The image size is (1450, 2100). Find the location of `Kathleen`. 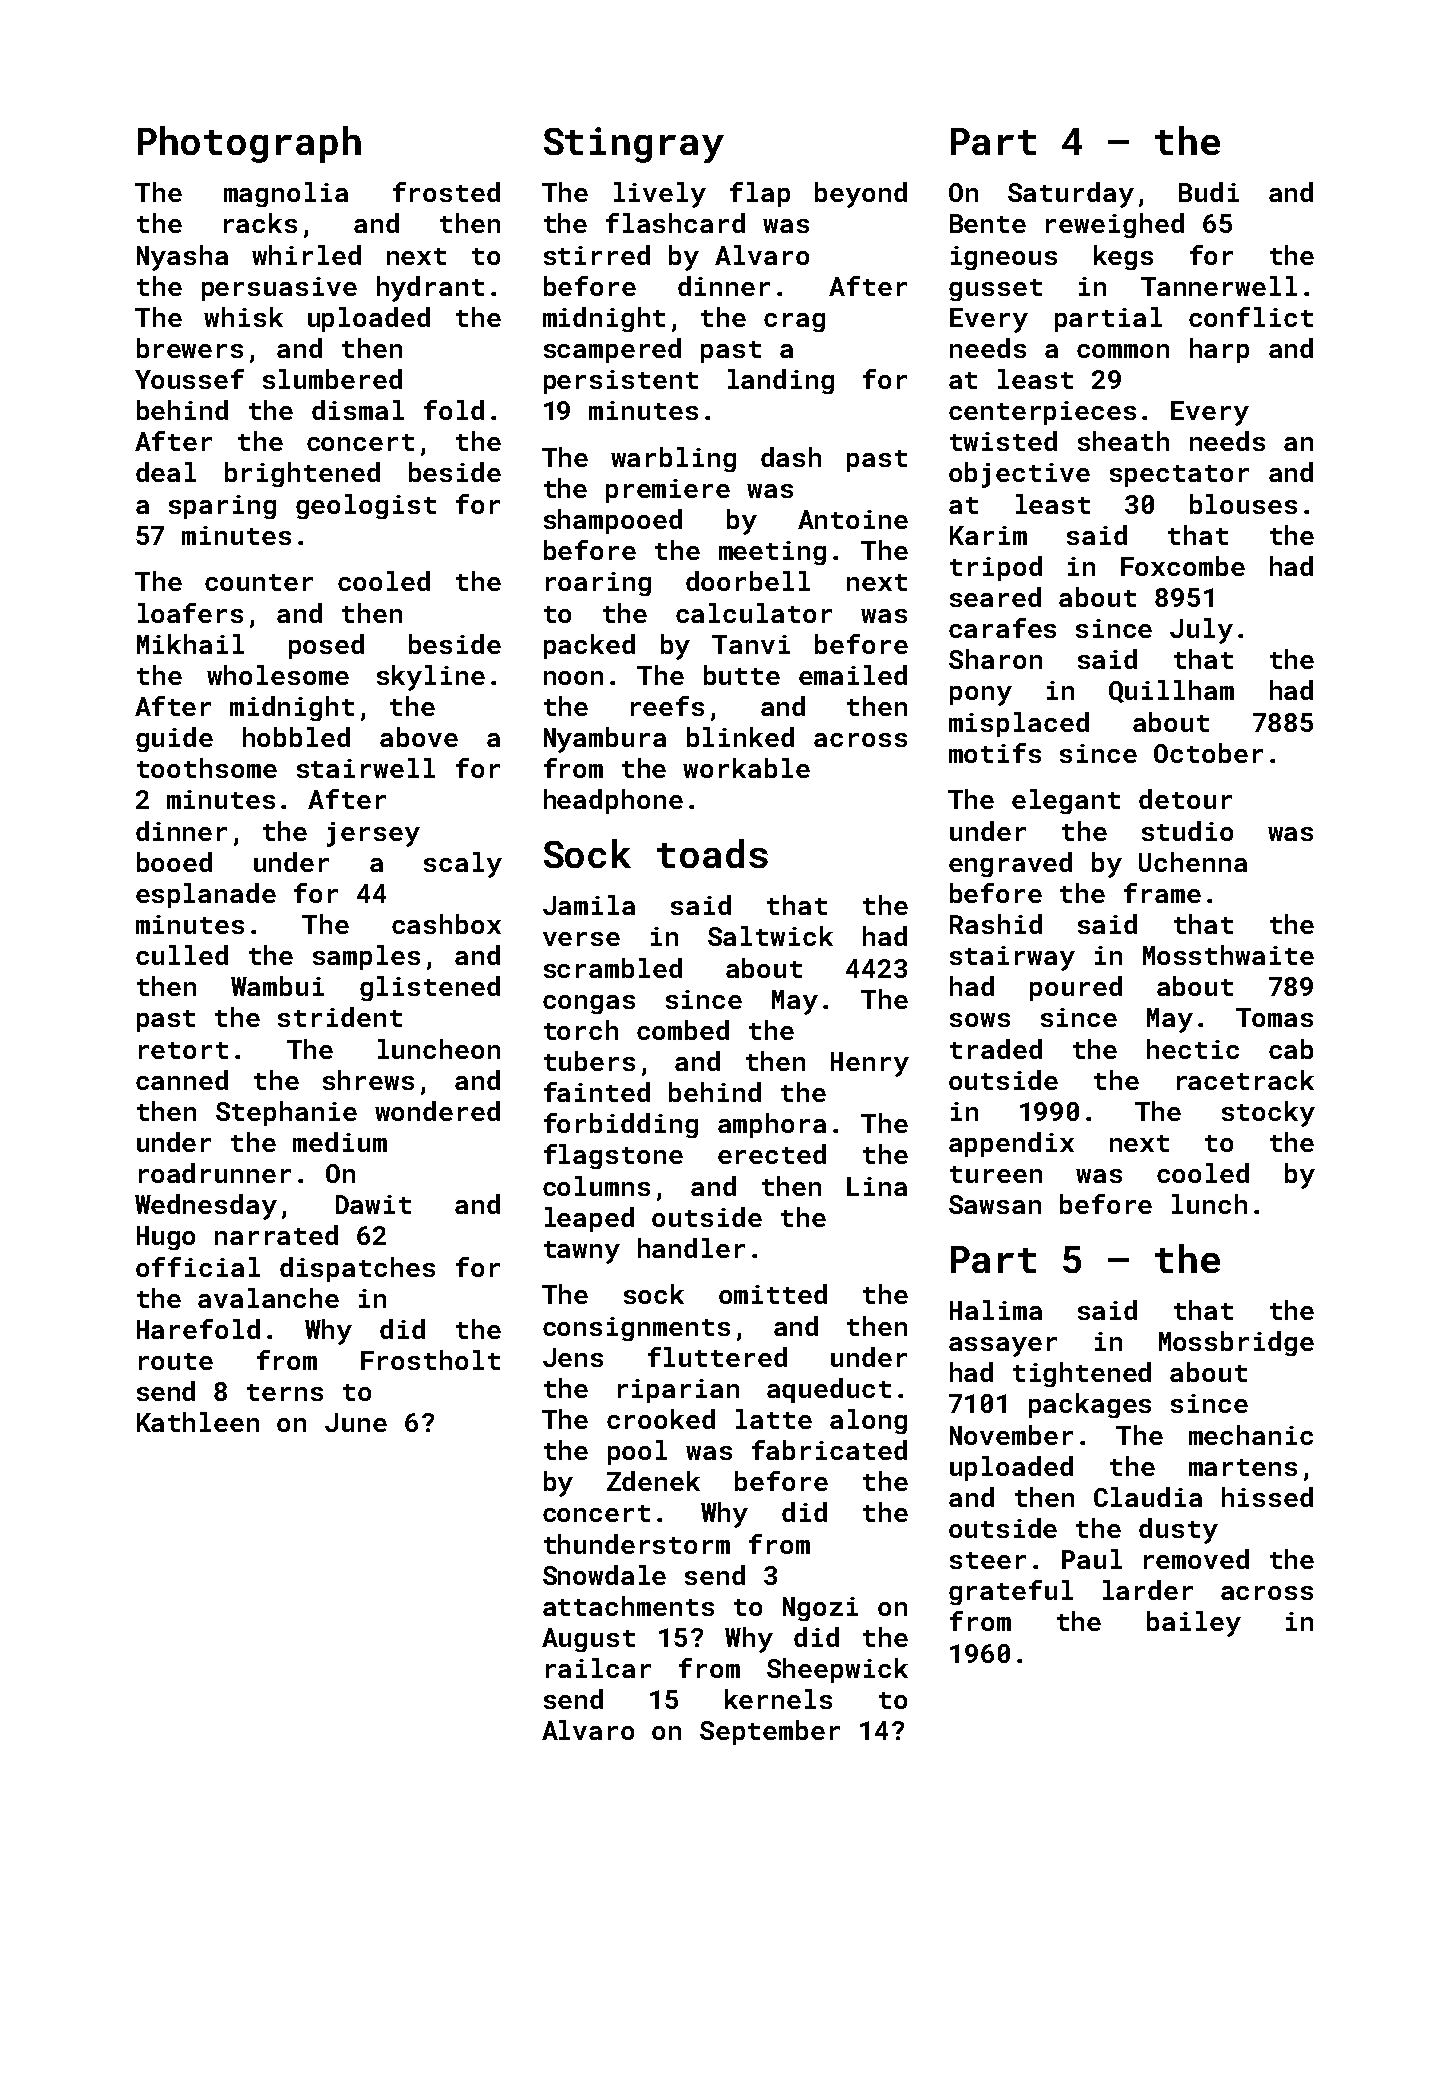

Kathleen is located at coordinates (198, 1422).
